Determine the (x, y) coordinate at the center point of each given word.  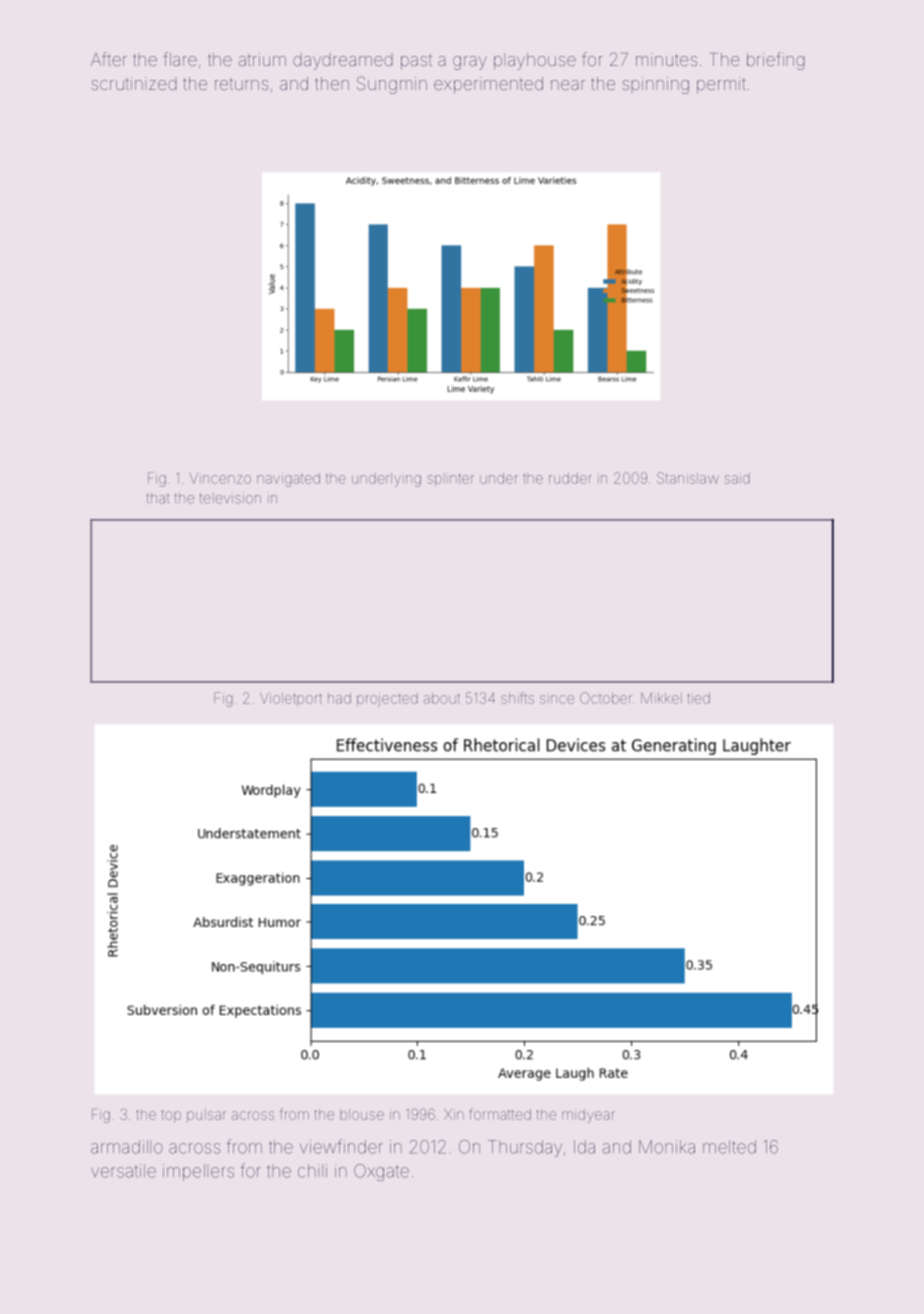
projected (387, 700)
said (737, 478)
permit (721, 85)
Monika (667, 1147)
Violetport (291, 699)
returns (241, 85)
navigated (288, 480)
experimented (488, 85)
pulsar (206, 1116)
